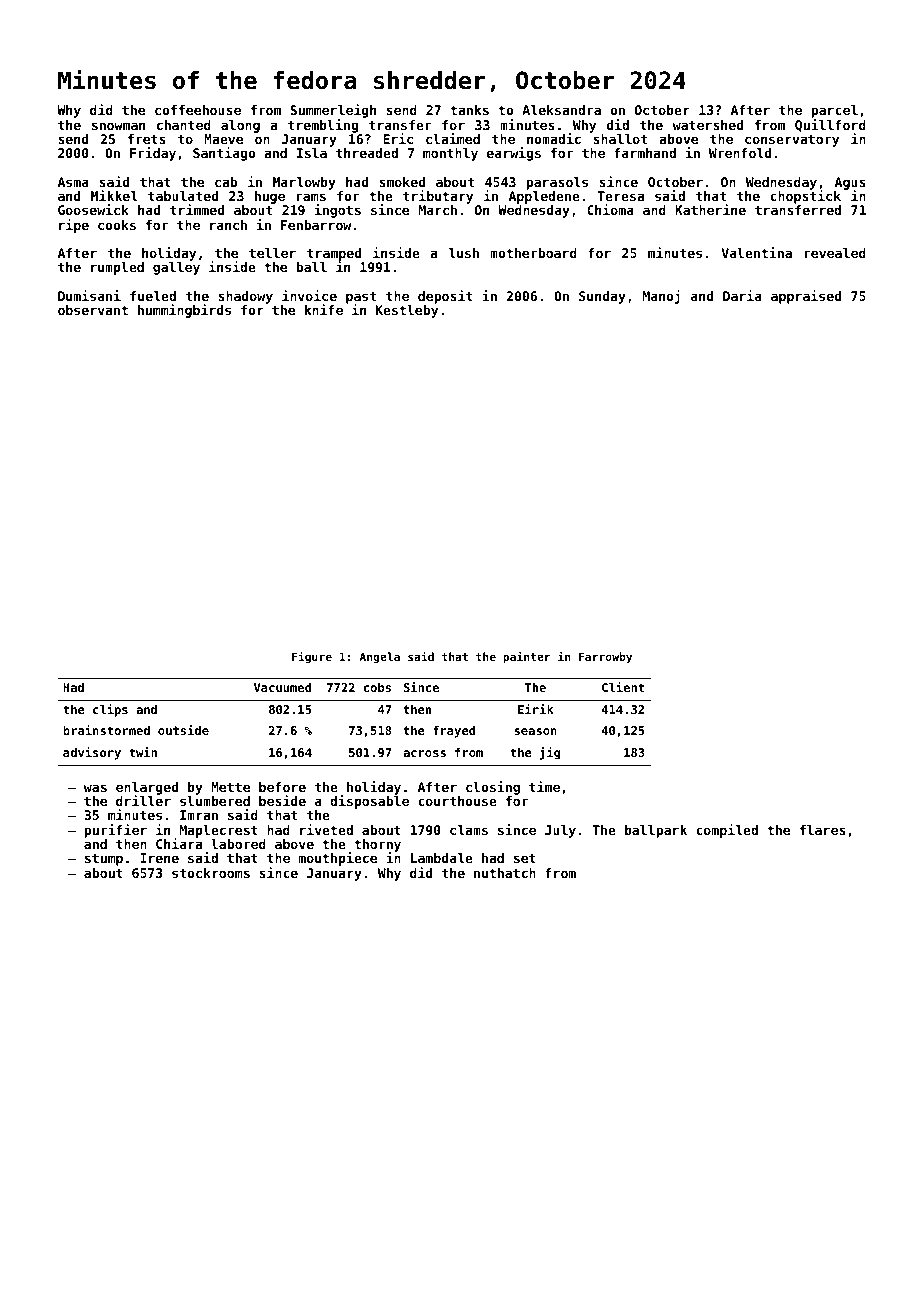  Describe the element at coordinates (312, 658) in the screenshot. I see `Figure` at that location.
